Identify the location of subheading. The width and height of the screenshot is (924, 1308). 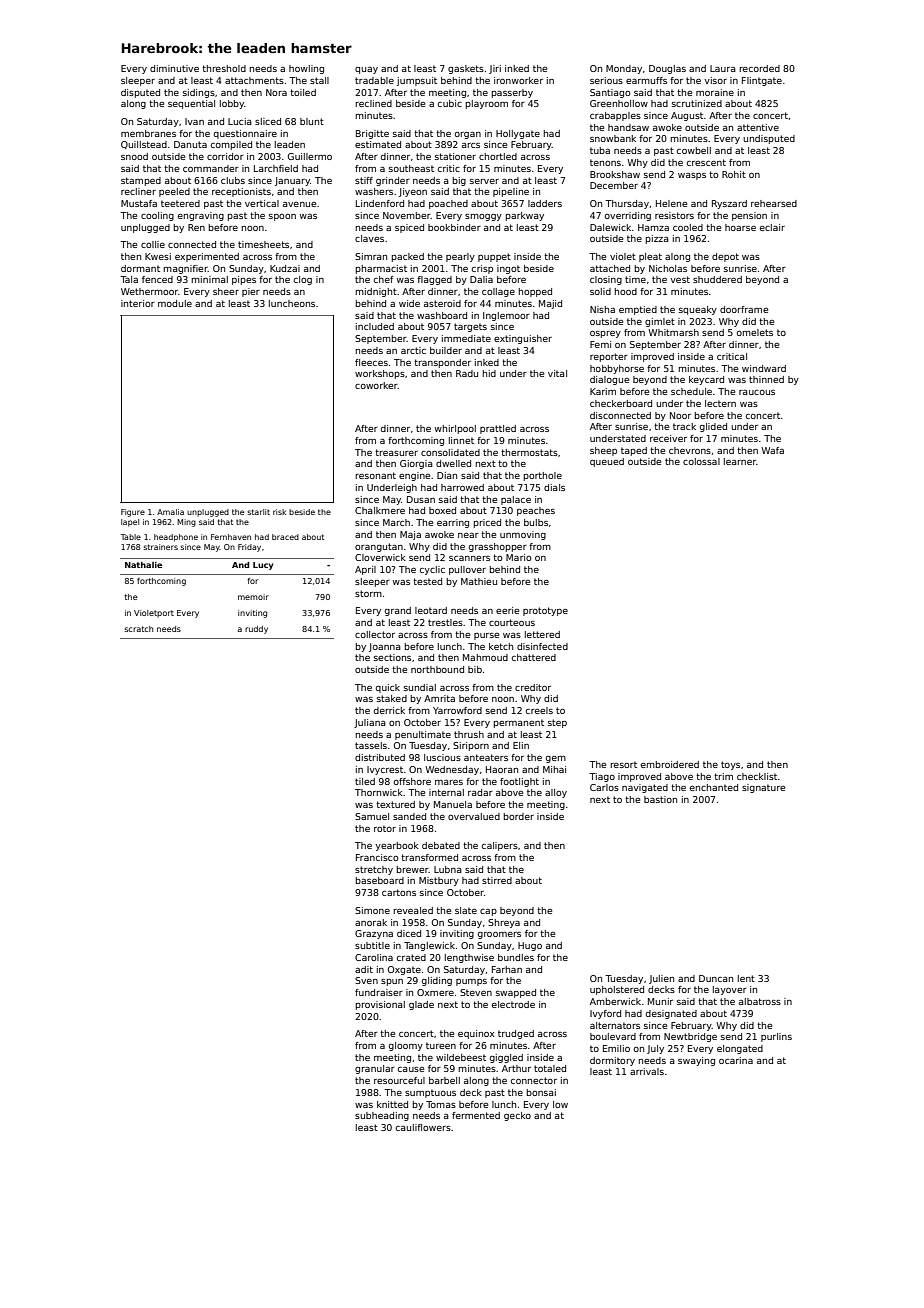
(382, 1116).
